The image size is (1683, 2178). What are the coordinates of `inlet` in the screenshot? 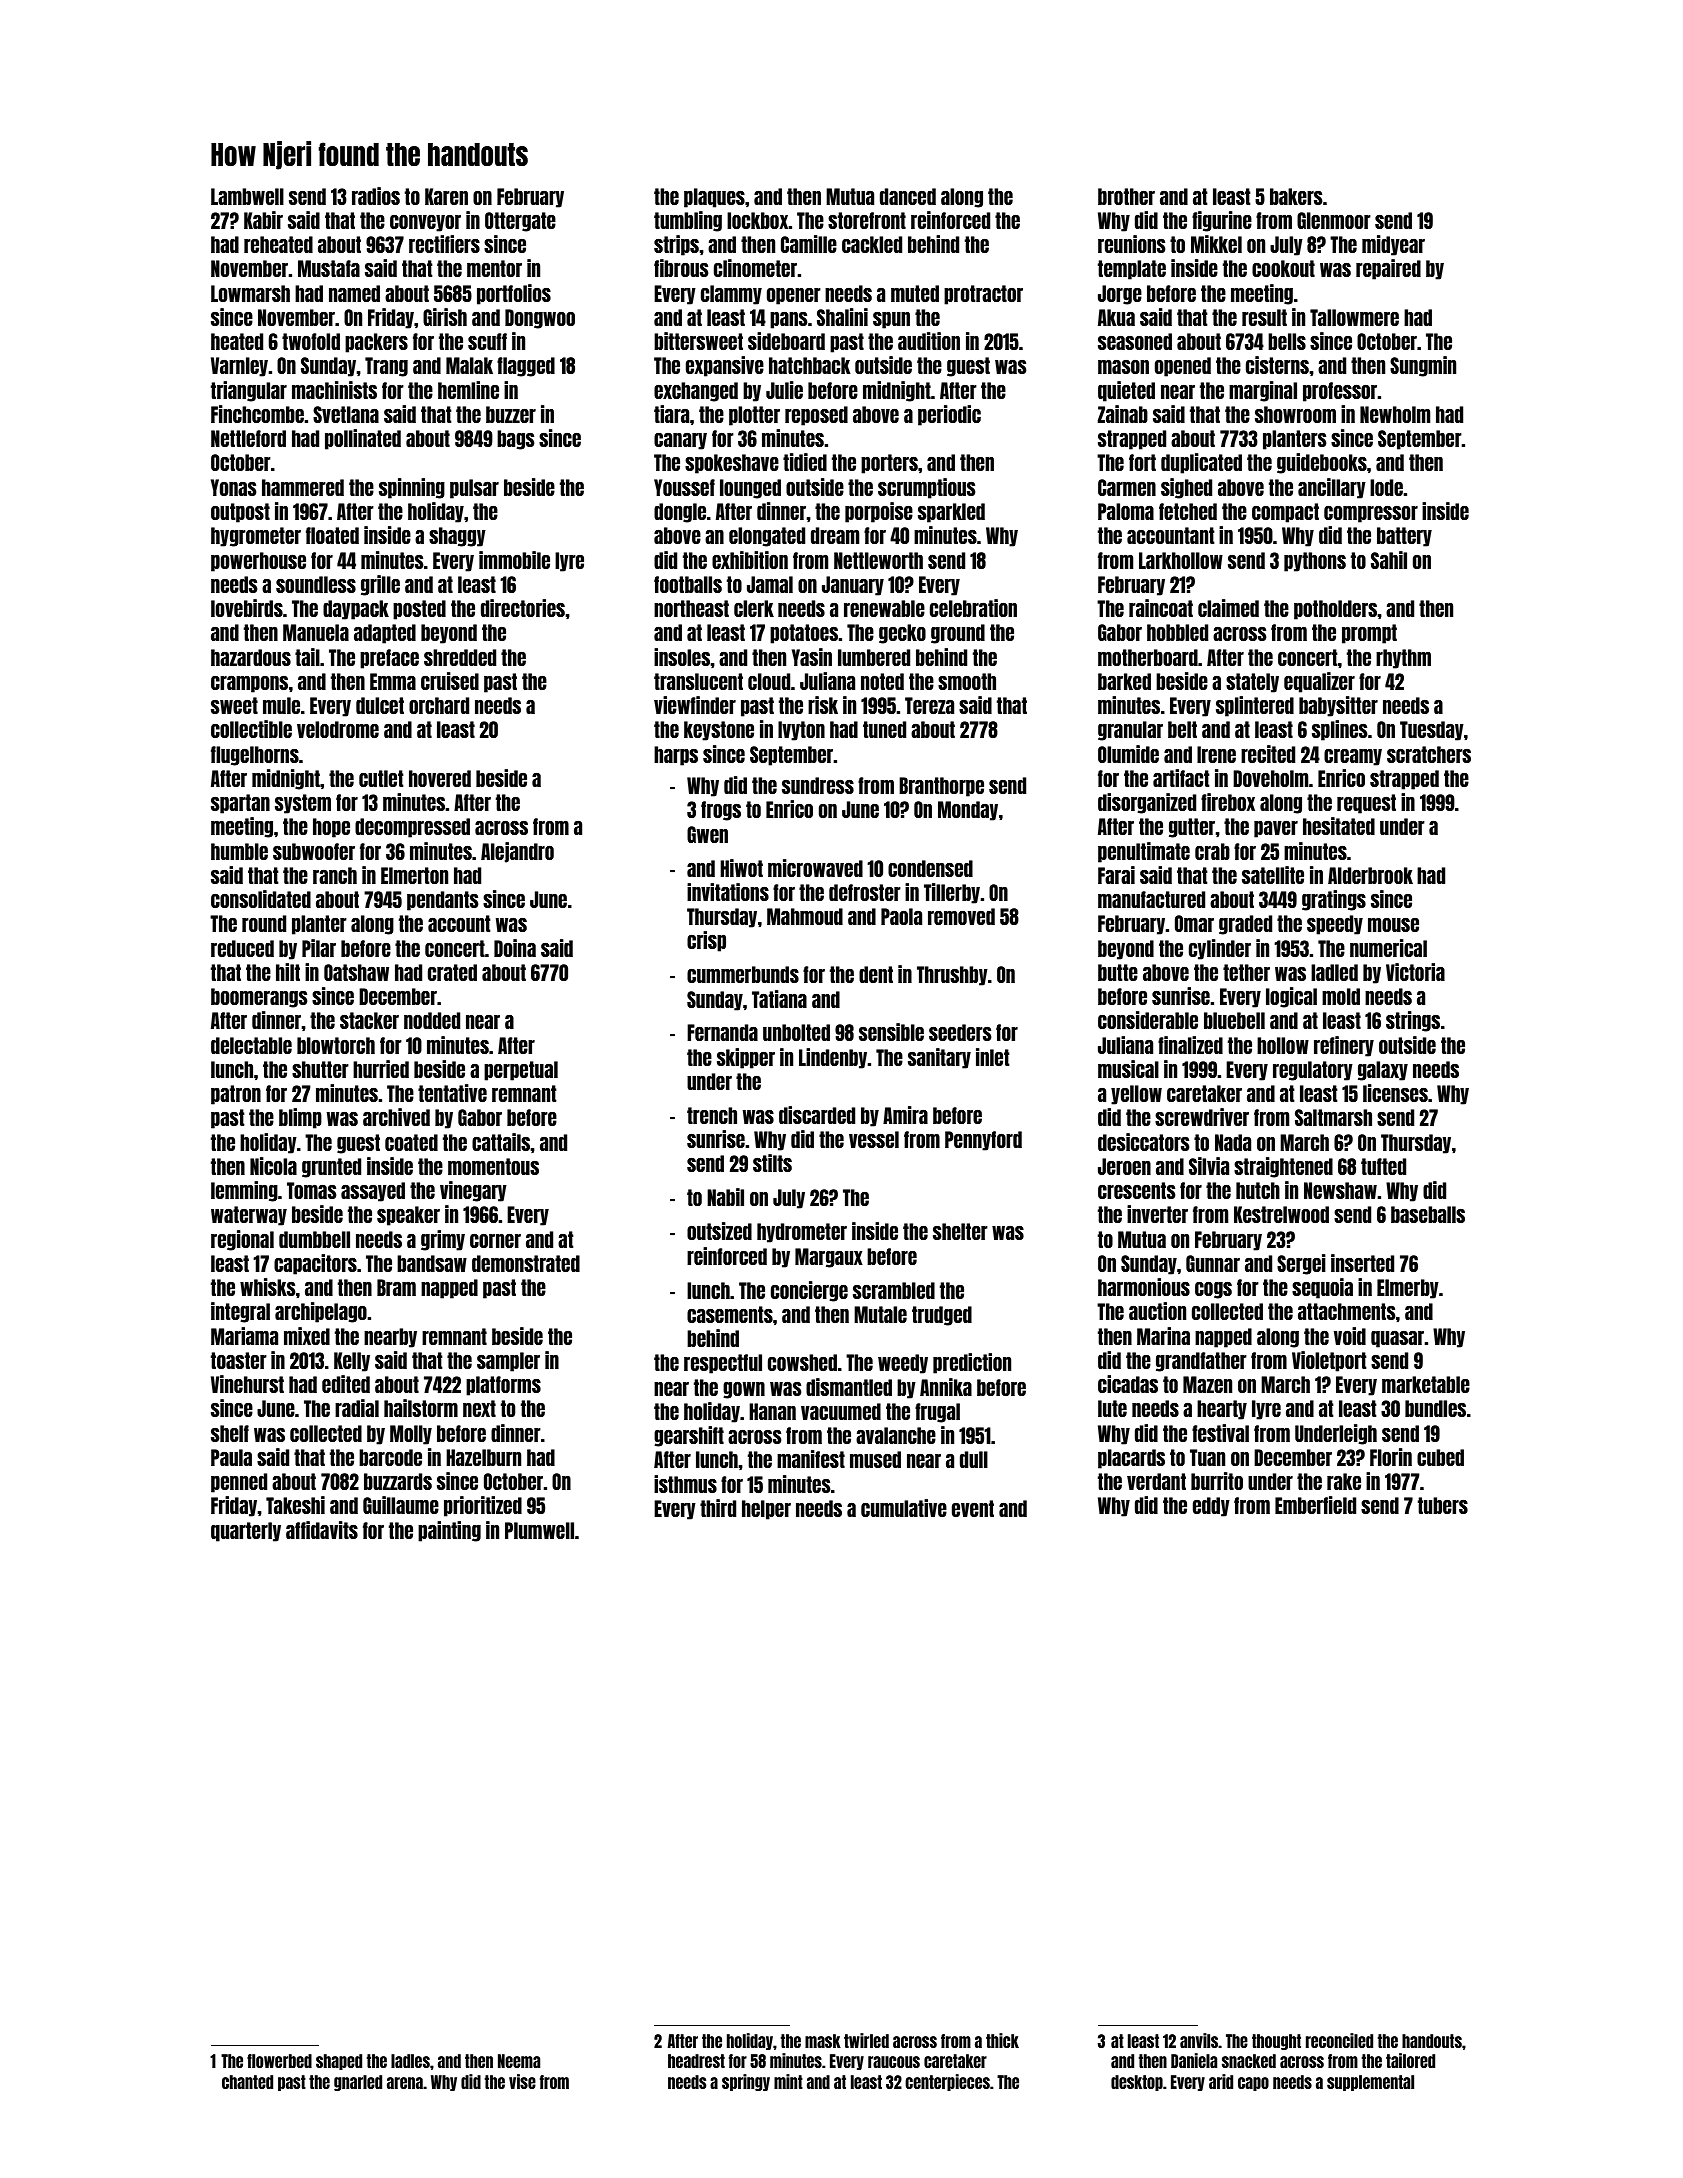 It's located at (992, 1057).
